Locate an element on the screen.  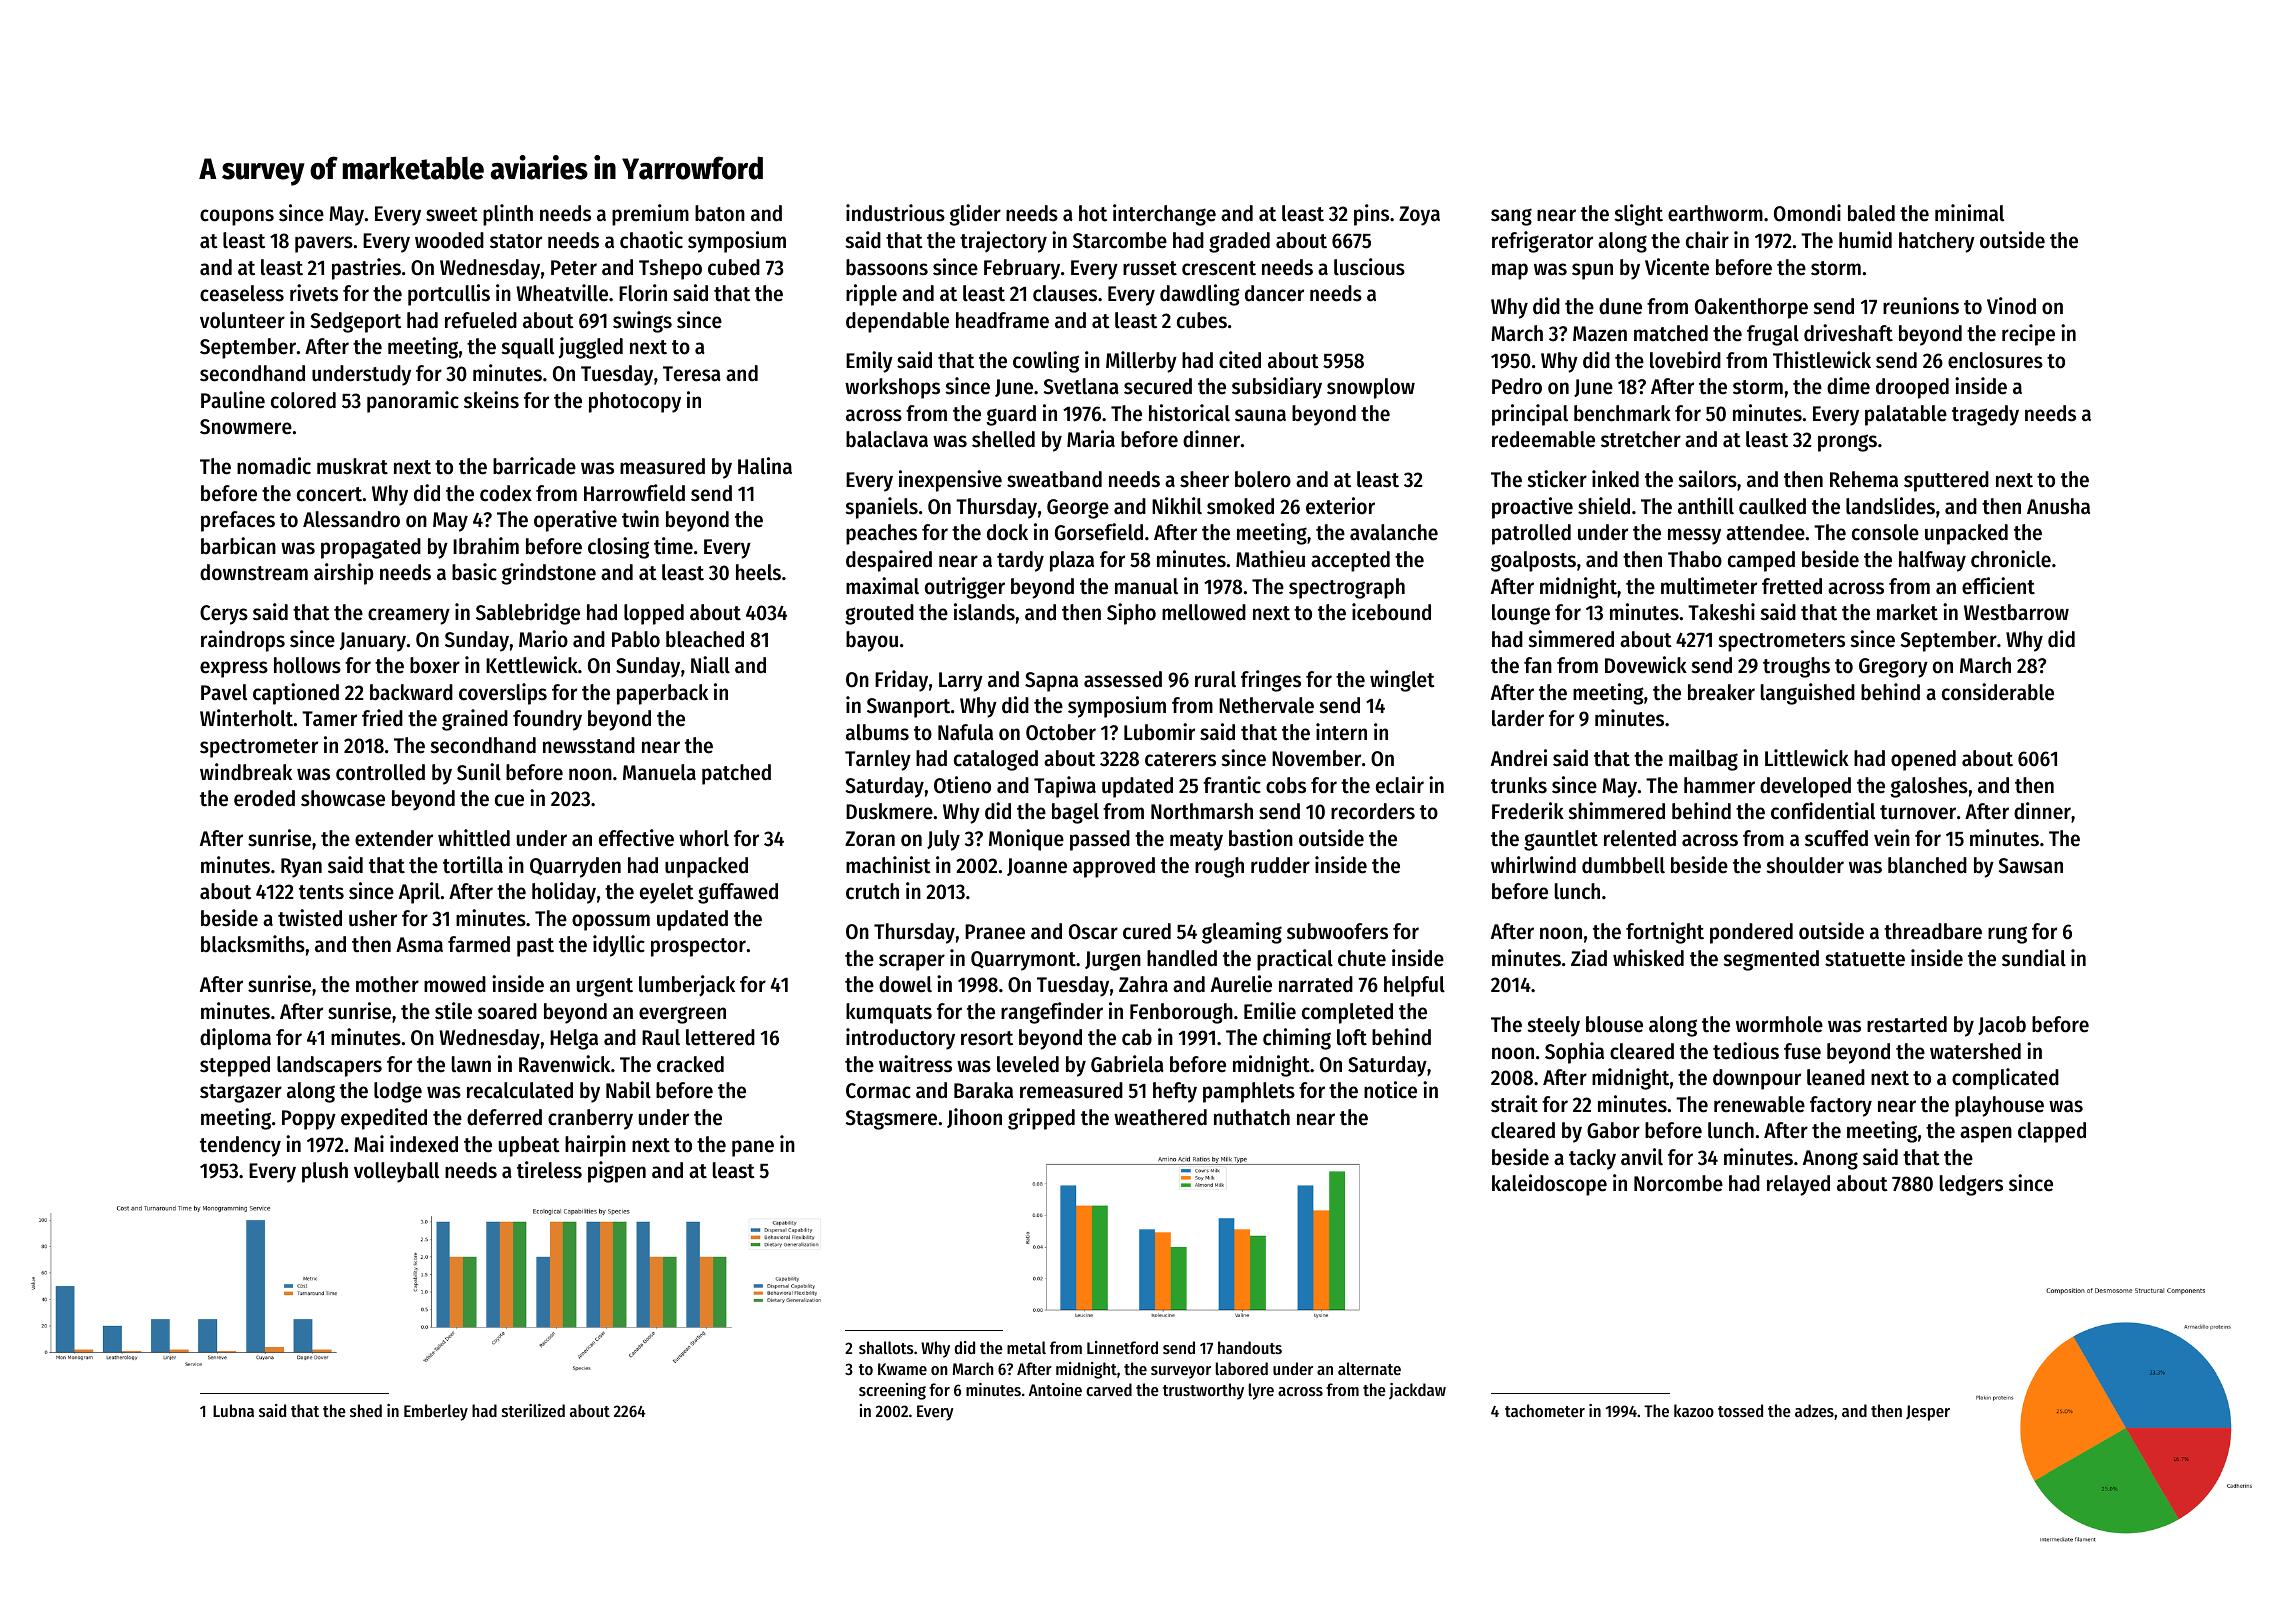
enclosures is located at coordinates (1995, 360).
